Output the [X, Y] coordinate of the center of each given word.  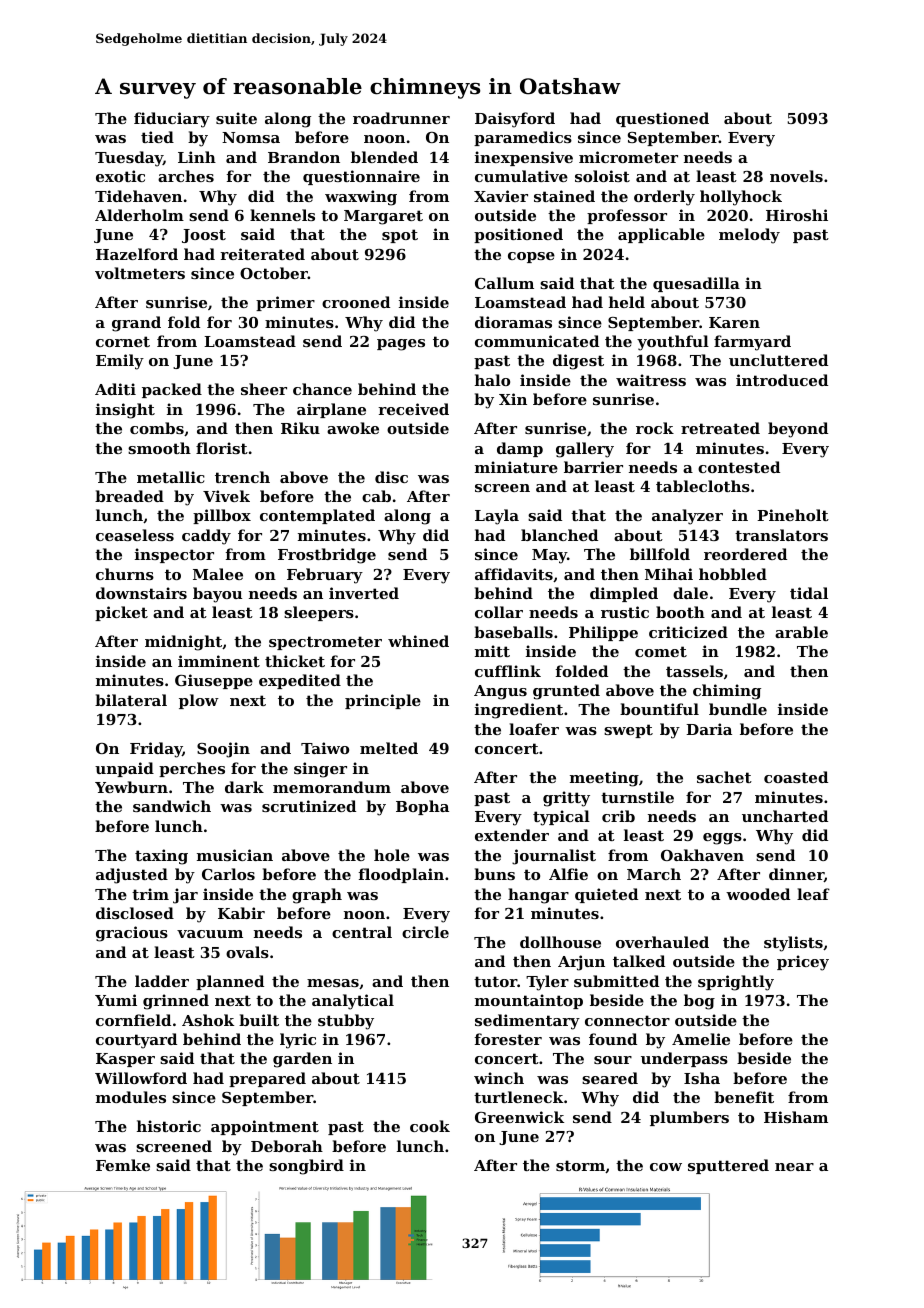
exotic [120, 176]
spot [400, 236]
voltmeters [140, 273]
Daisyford [515, 120]
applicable [661, 235]
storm [580, 1165]
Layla [497, 517]
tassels [694, 671]
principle [383, 701]
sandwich [172, 806]
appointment [265, 1127]
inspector [174, 555]
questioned [662, 119]
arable [801, 632]
